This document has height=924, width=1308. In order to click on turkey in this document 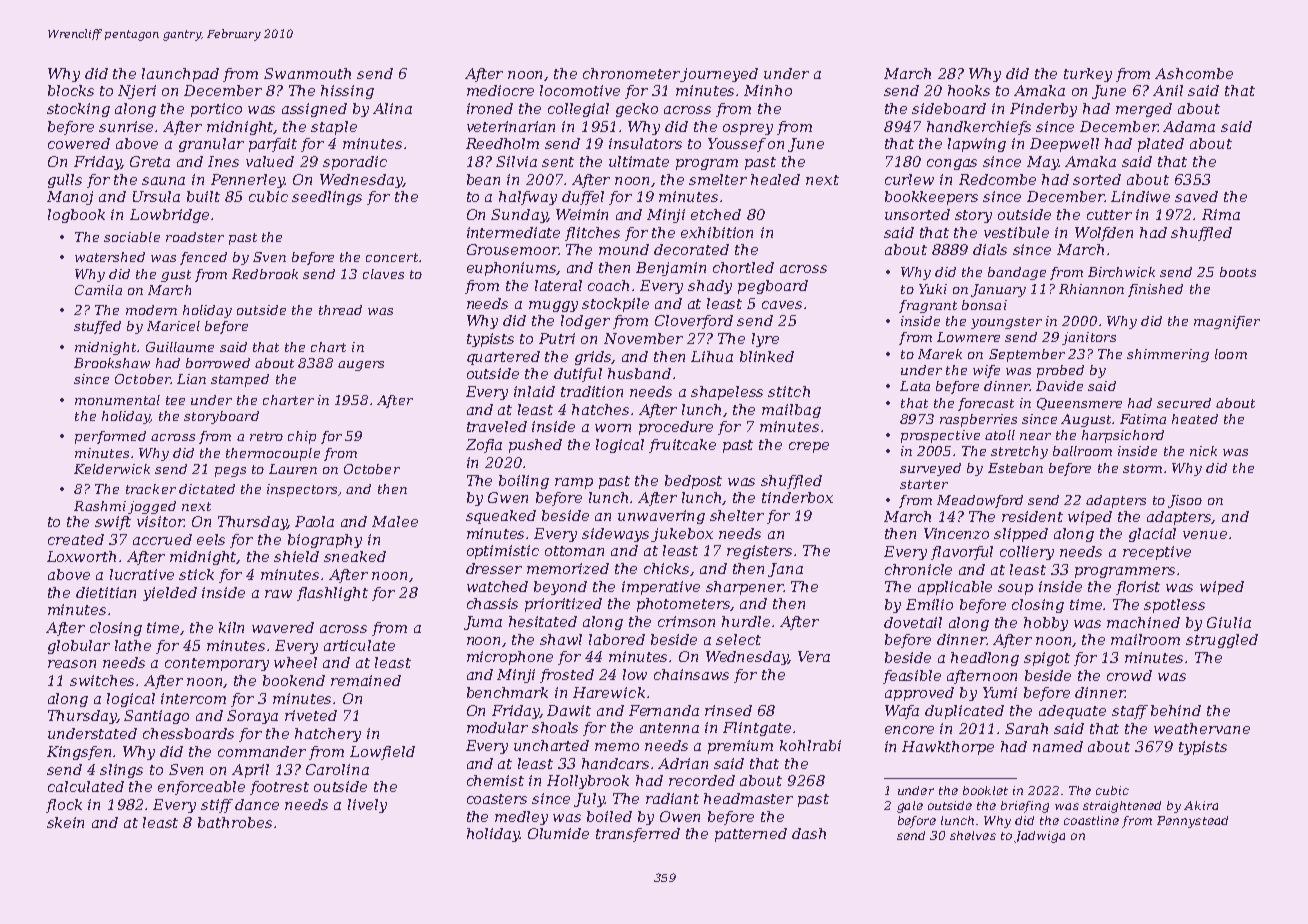, I will do `click(1088, 75)`.
